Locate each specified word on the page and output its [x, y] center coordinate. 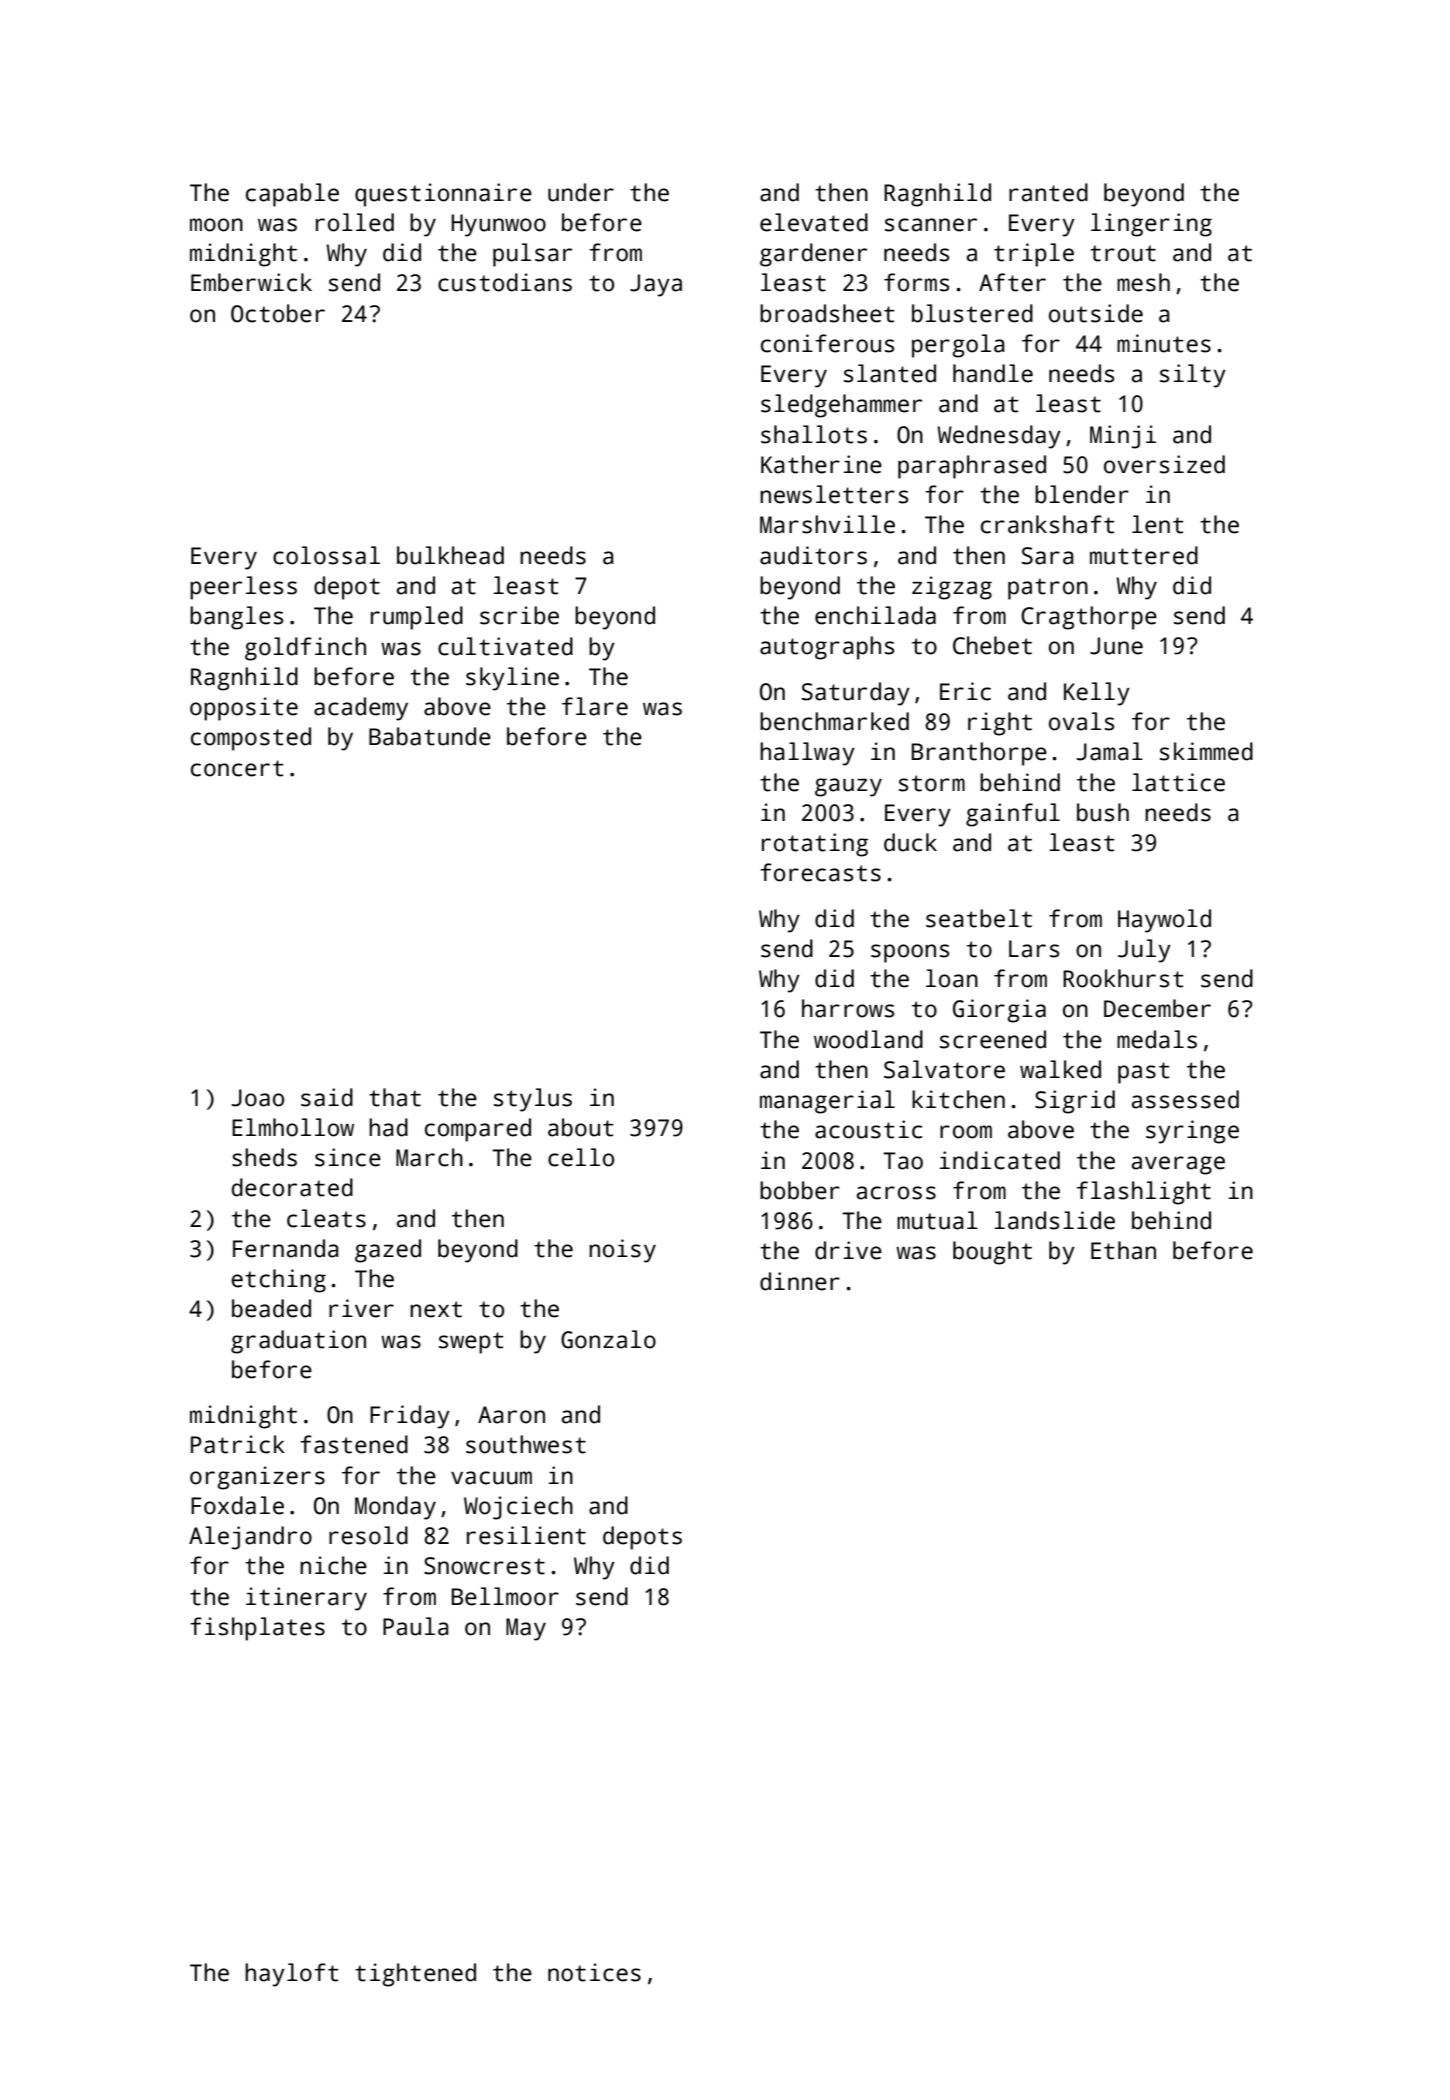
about [581, 1127]
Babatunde [430, 736]
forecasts [820, 872]
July [1144, 951]
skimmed [1206, 751]
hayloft [292, 1975]
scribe [519, 615]
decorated [292, 1187]
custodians [505, 282]
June [1116, 646]
